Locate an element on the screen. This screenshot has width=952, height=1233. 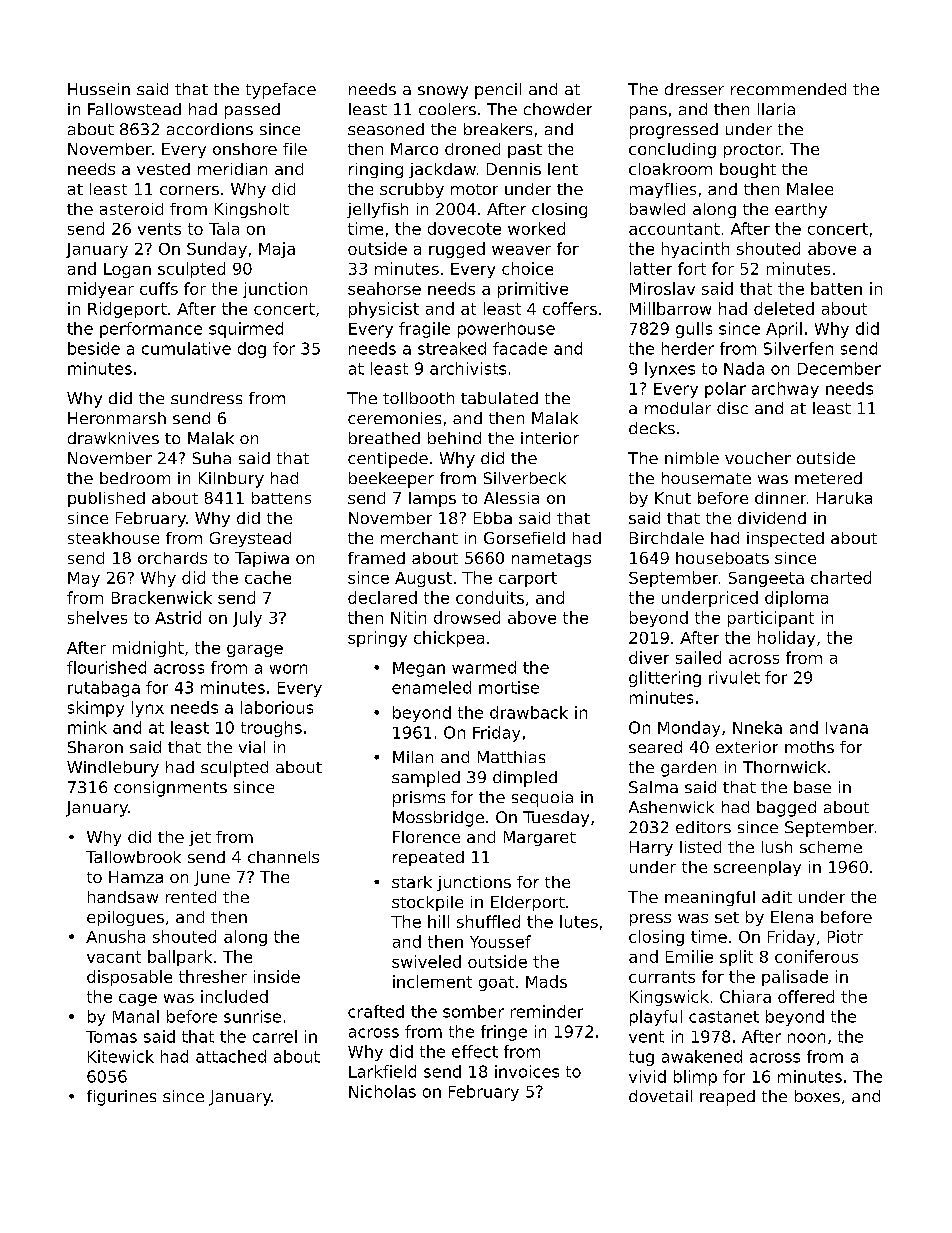
Birchdale is located at coordinates (667, 538).
